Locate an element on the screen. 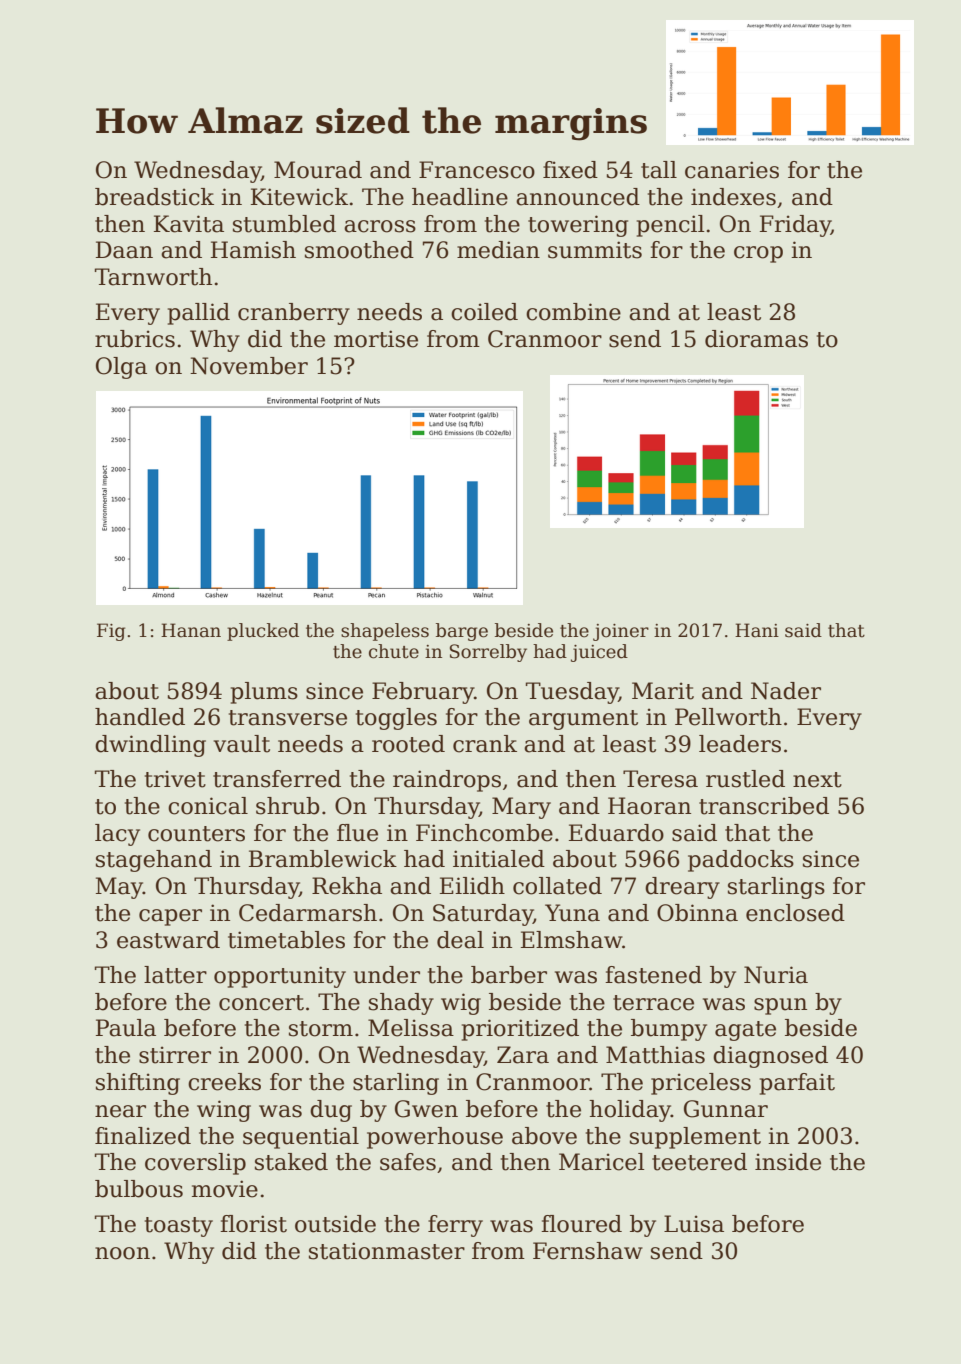  fixed is located at coordinates (570, 170).
